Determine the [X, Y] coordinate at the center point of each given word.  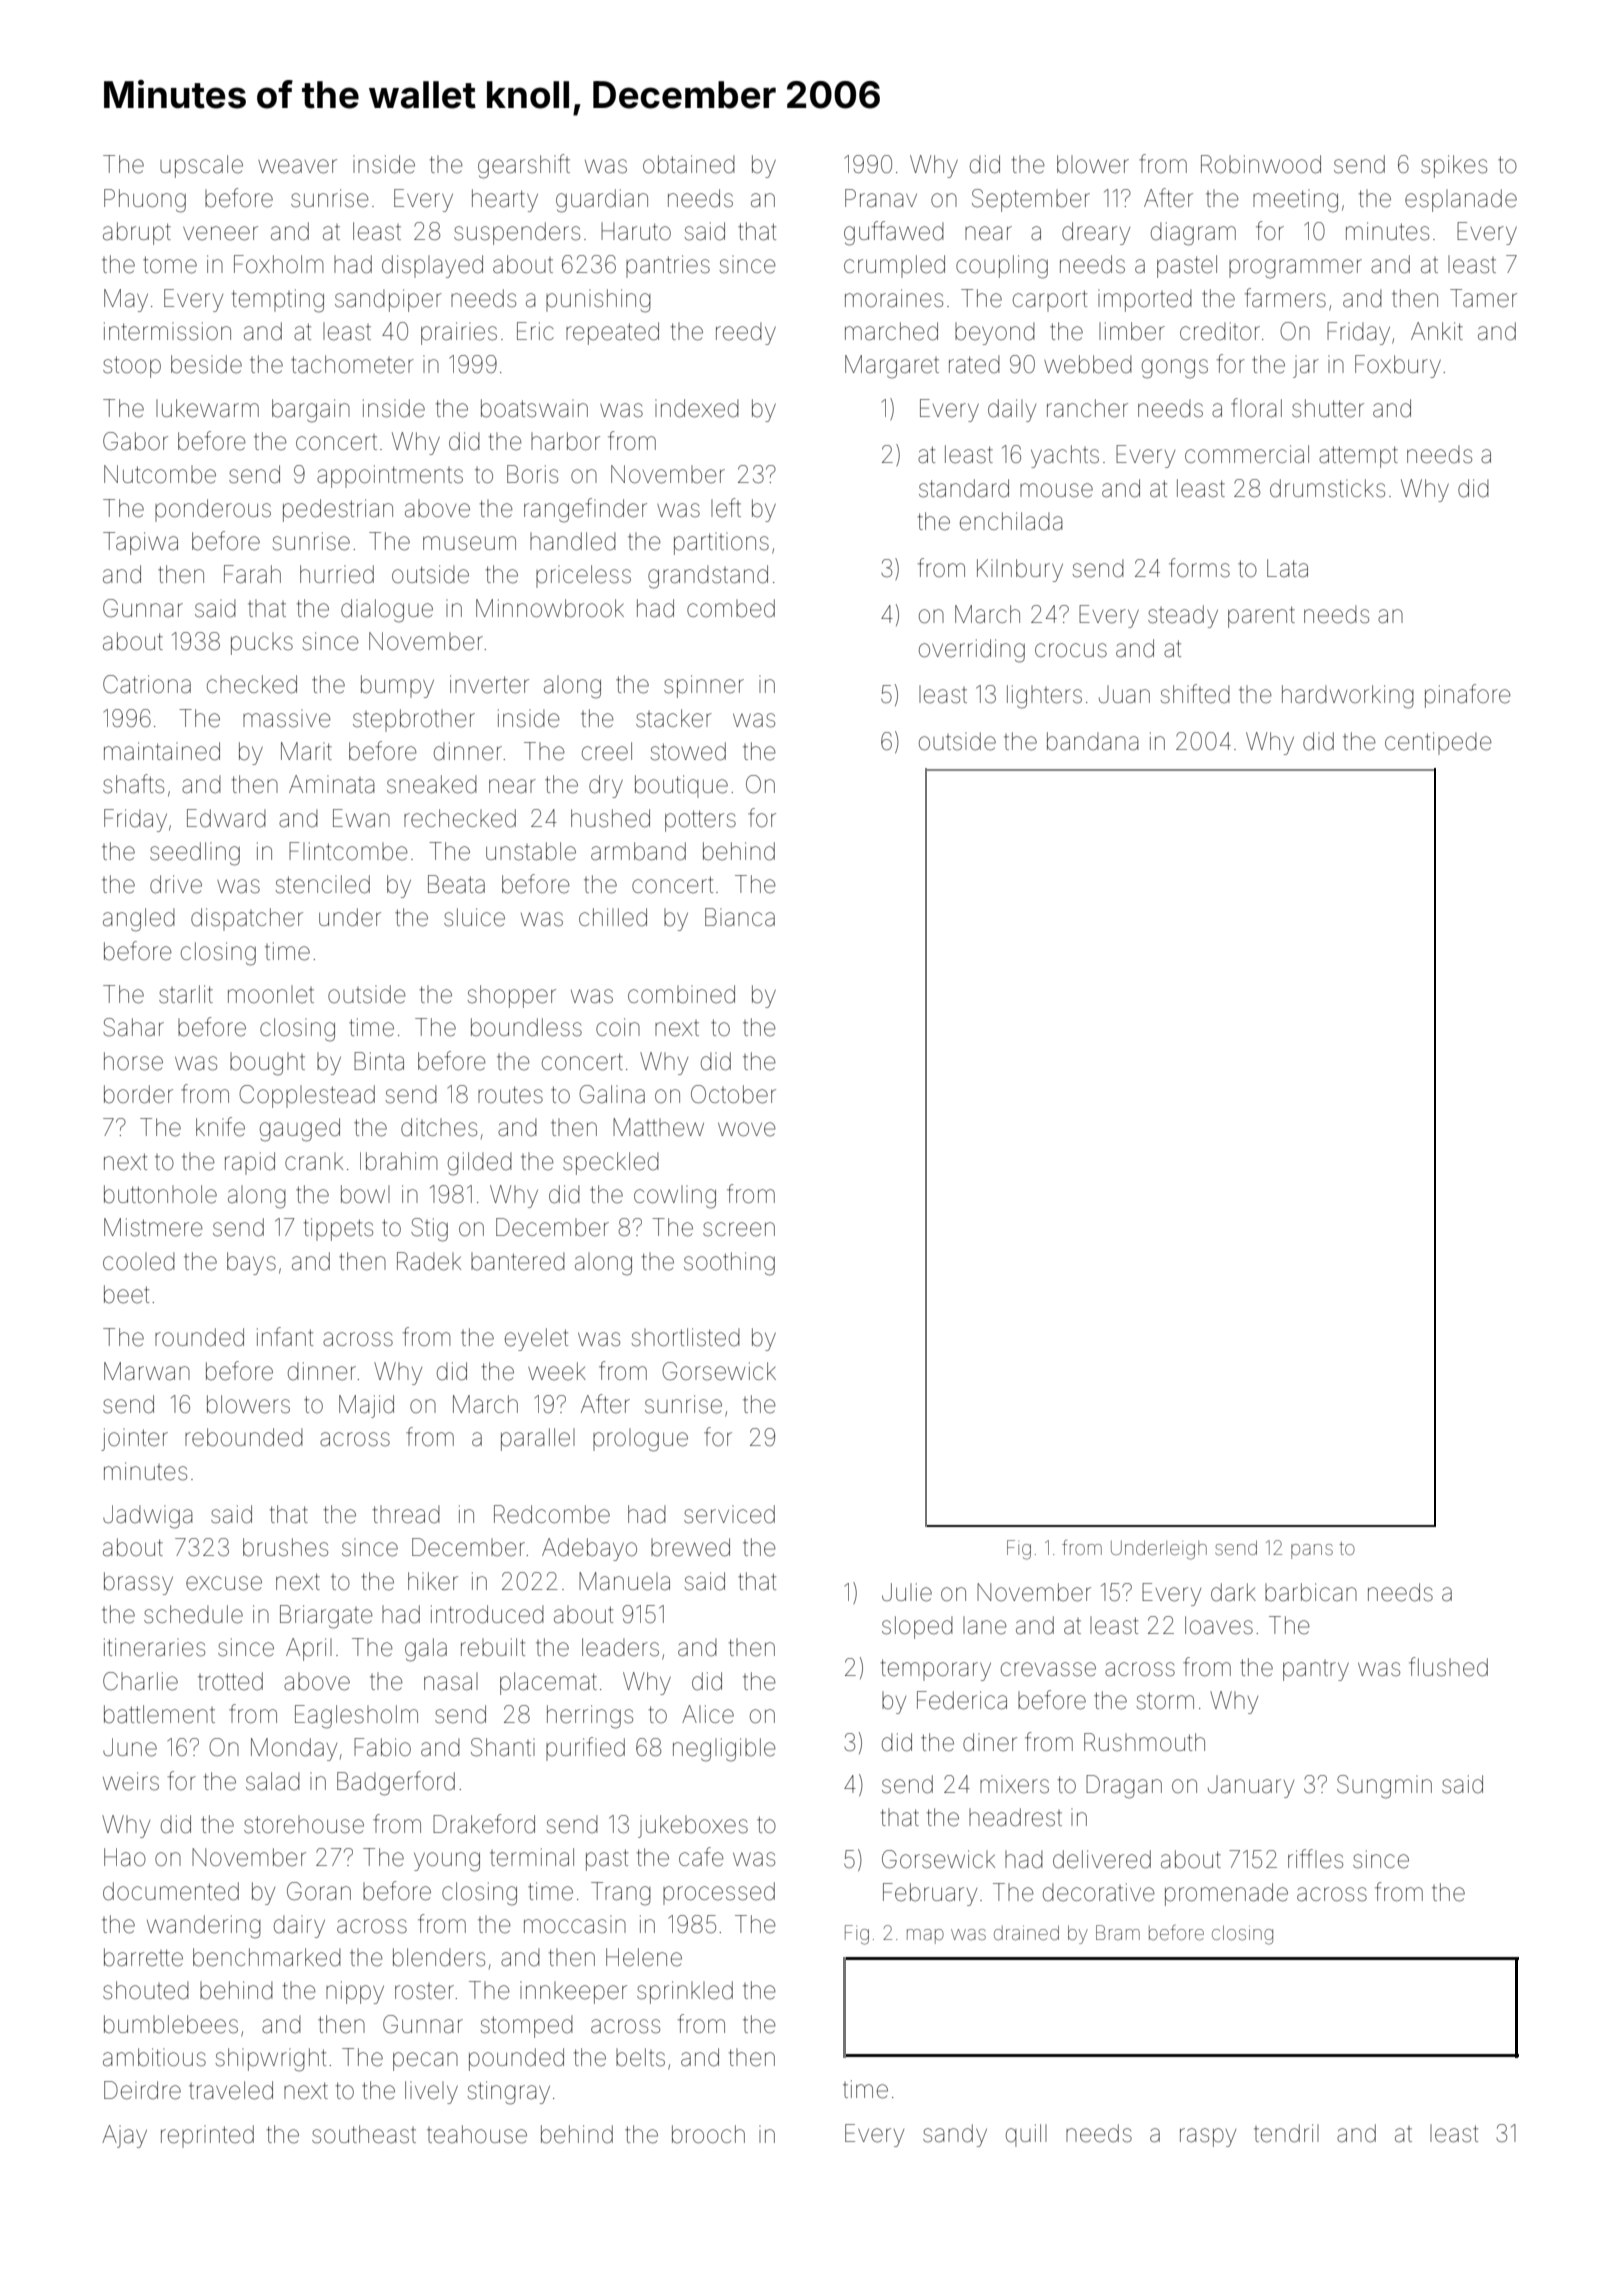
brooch [708, 2134]
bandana [1093, 741]
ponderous [213, 510]
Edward [226, 818]
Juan [1124, 694]
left [726, 508]
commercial [1247, 454]
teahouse [477, 2134]
